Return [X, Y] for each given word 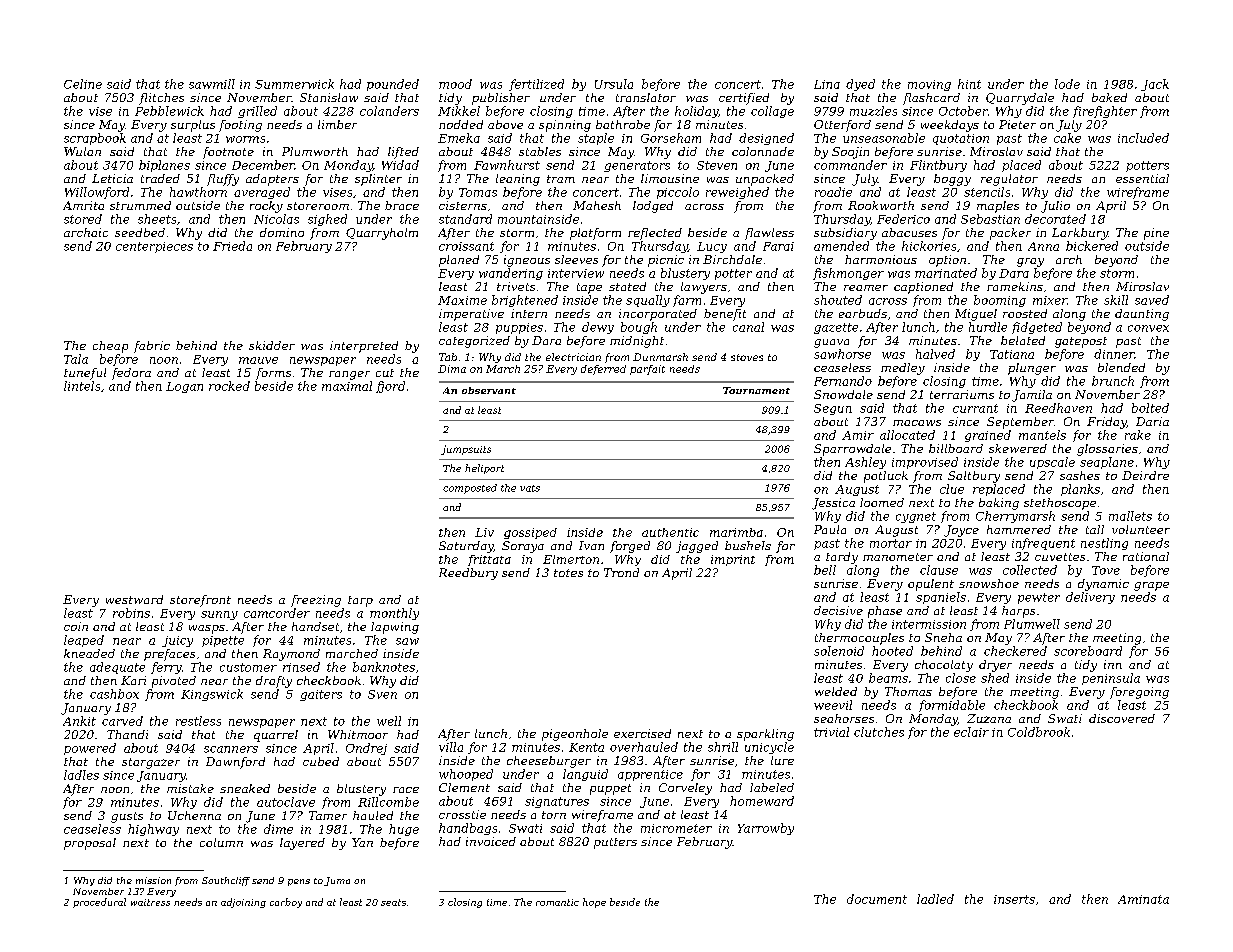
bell [825, 570]
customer [248, 667]
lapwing [395, 628]
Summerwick [294, 84]
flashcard [931, 99]
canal [748, 327]
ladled [935, 899]
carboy [286, 903]
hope [594, 903]
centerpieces [154, 247]
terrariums [962, 394]
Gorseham [671, 138]
